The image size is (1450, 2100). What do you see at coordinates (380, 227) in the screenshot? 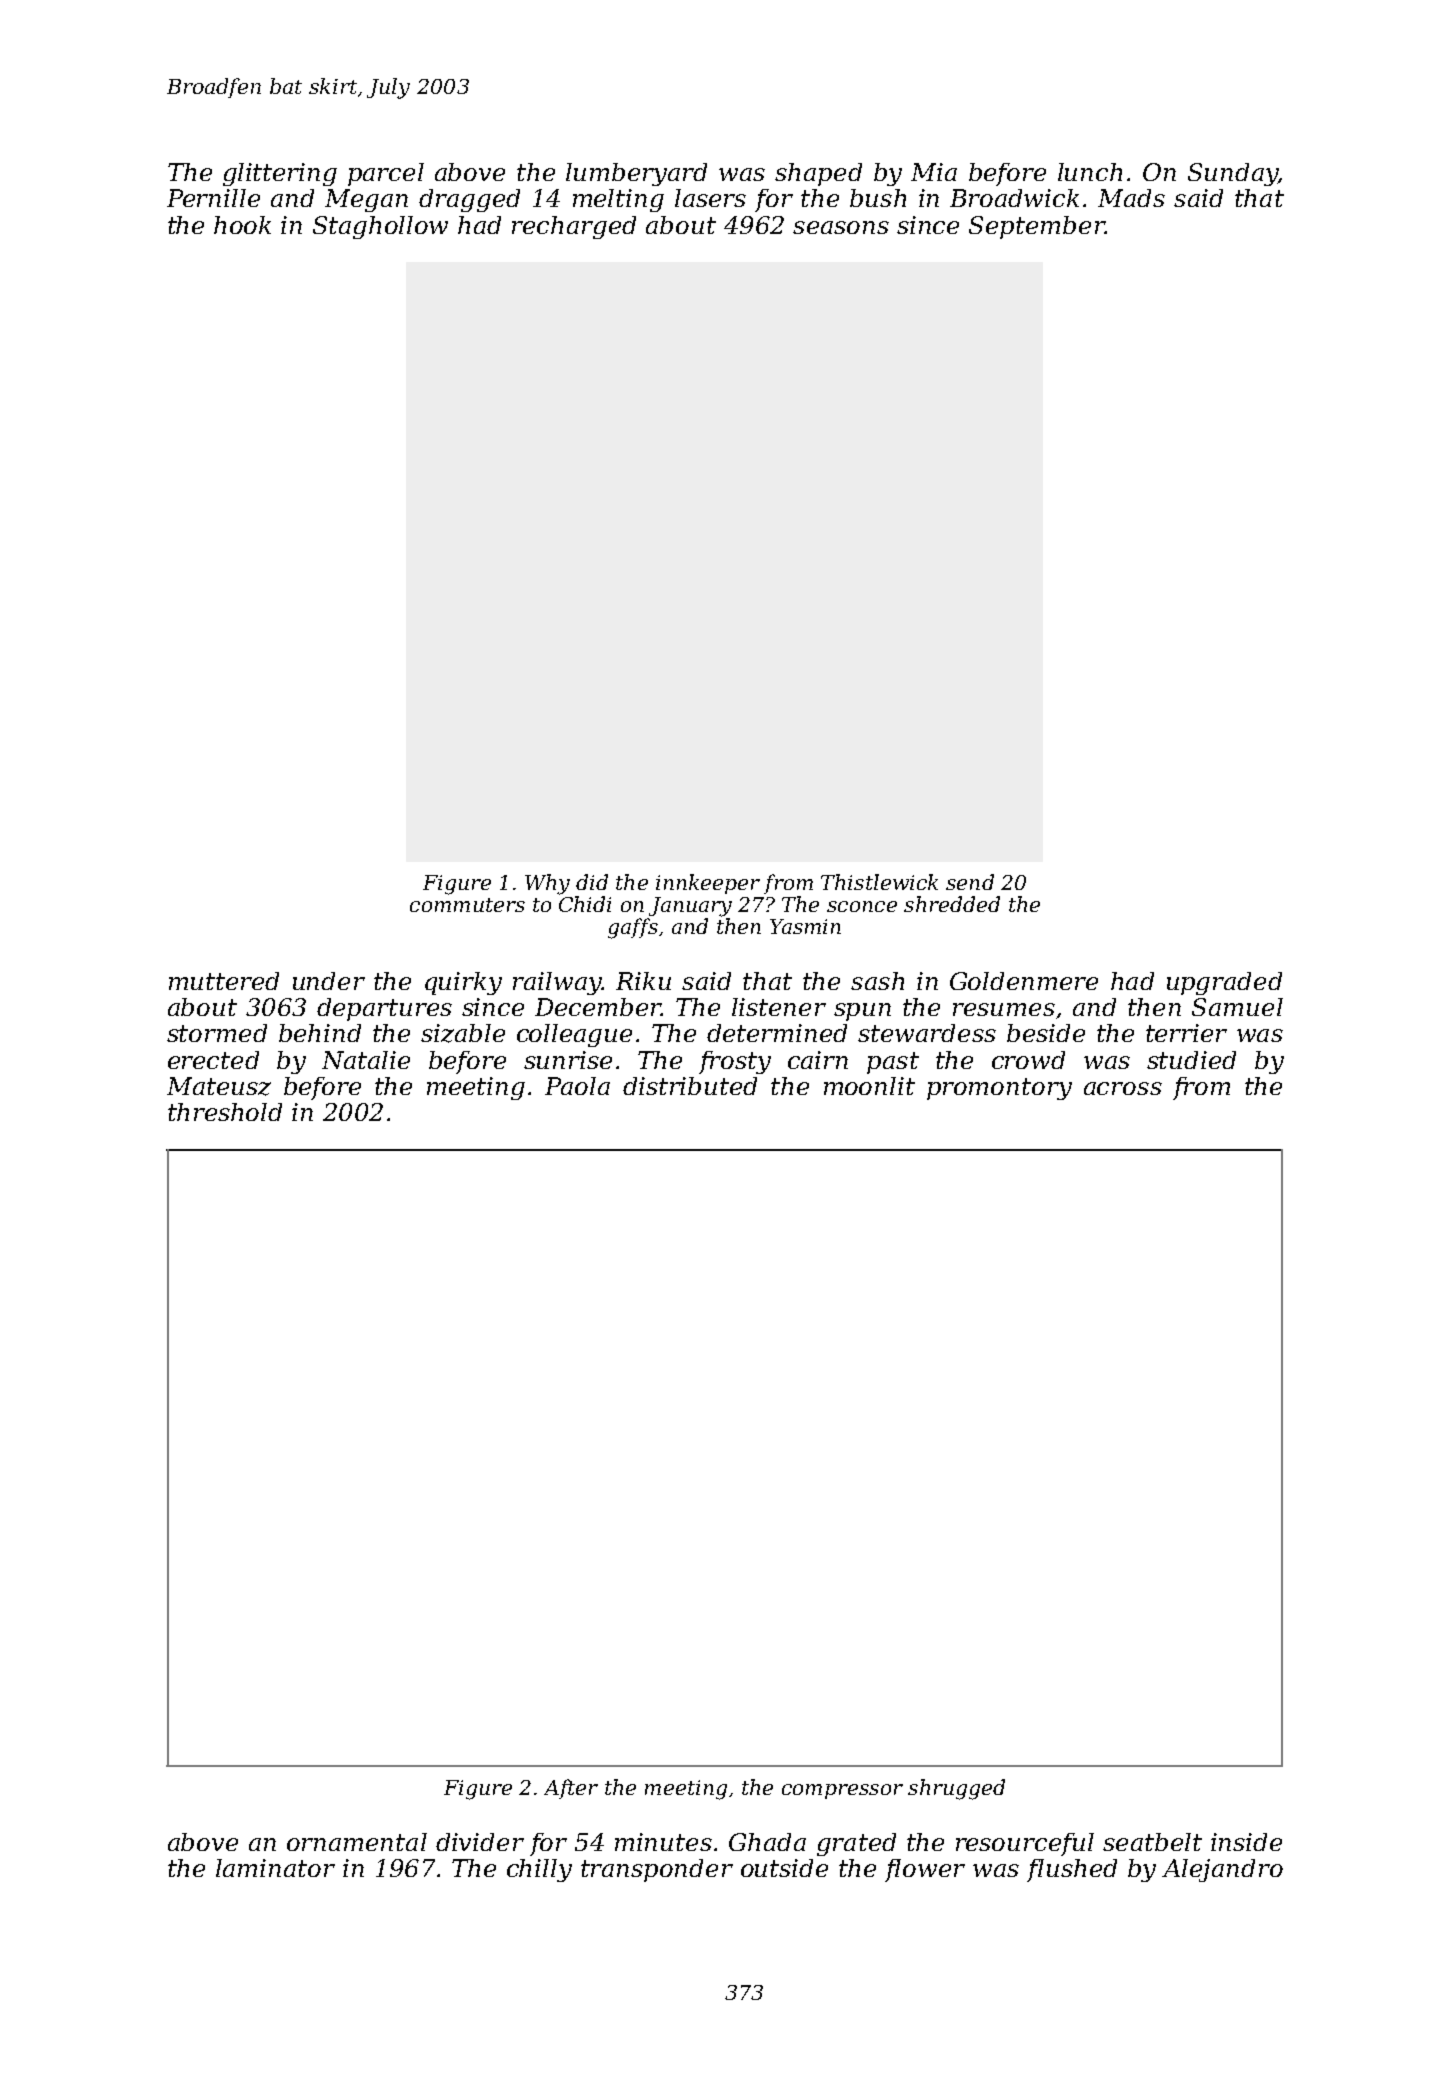
I see `Staghollow` at bounding box center [380, 227].
